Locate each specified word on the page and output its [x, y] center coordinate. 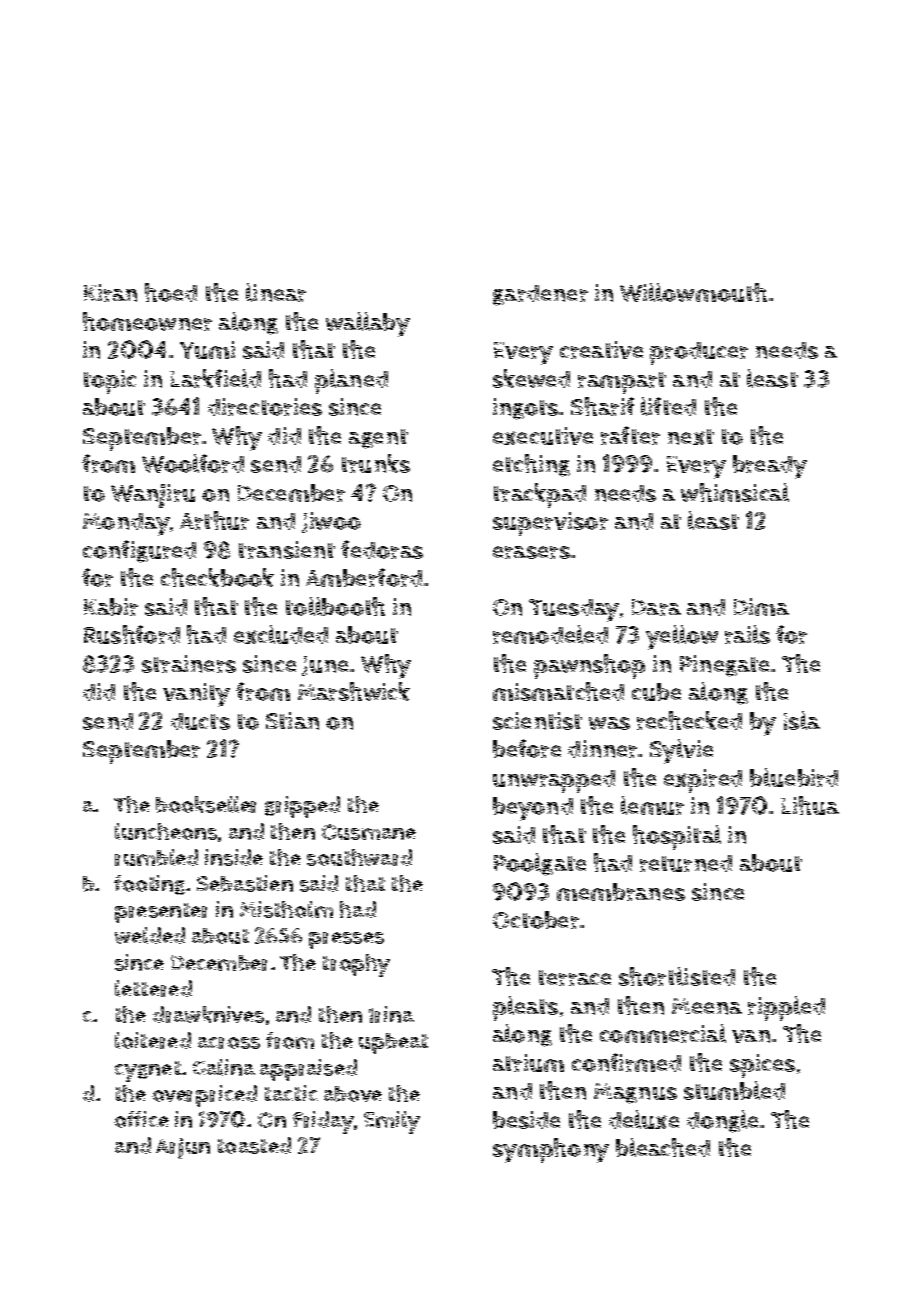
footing [150, 885]
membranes [621, 892]
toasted [254, 1145]
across [229, 1043]
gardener [540, 295]
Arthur [214, 520]
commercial [663, 1033]
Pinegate [724, 666]
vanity [196, 695]
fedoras [382, 549]
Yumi [207, 350]
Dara [656, 607]
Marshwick [354, 691]
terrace [575, 978]
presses [346, 940]
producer [699, 353]
